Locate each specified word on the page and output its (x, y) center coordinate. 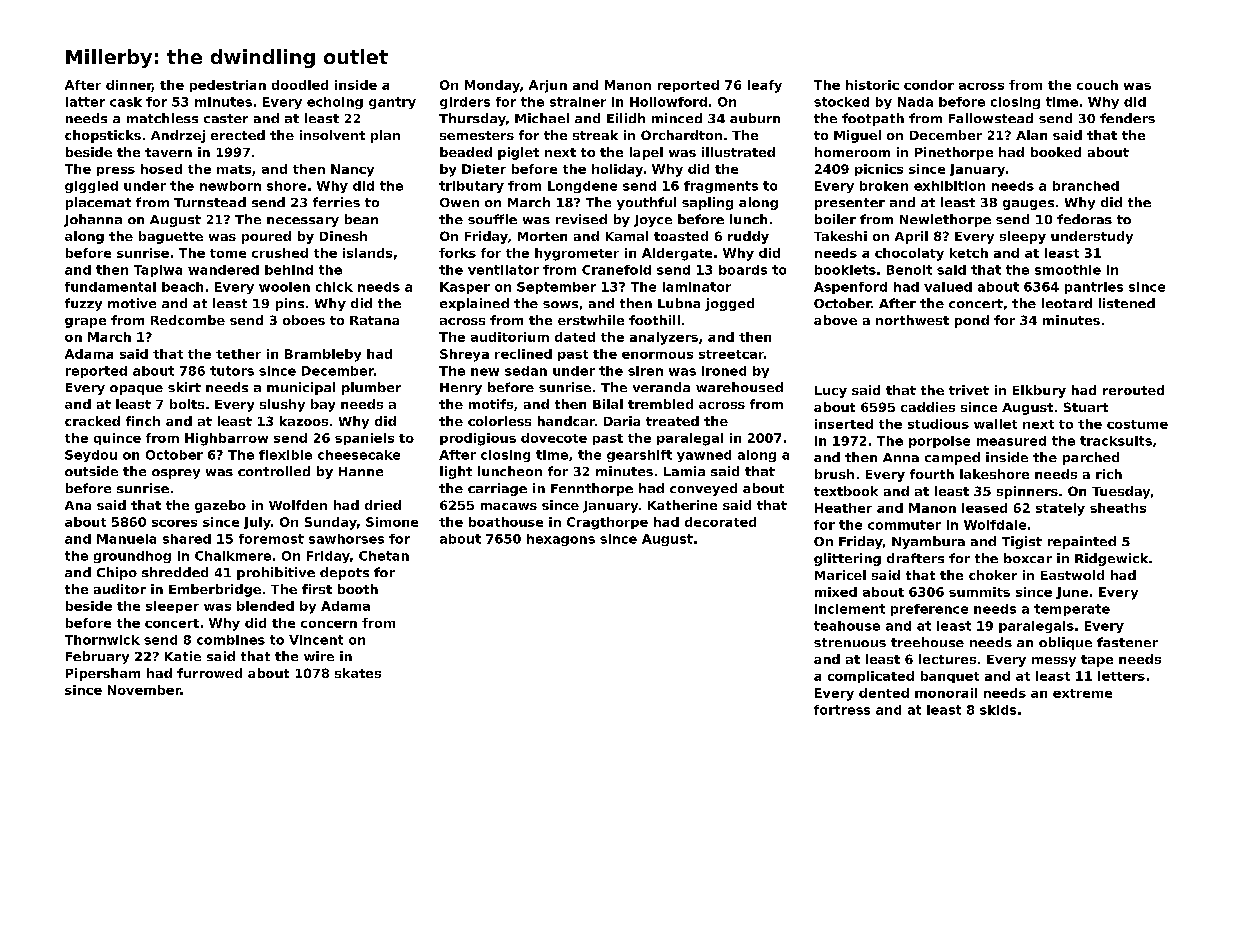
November (144, 690)
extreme (1082, 693)
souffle (492, 219)
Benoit (909, 270)
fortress (842, 710)
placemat (98, 203)
